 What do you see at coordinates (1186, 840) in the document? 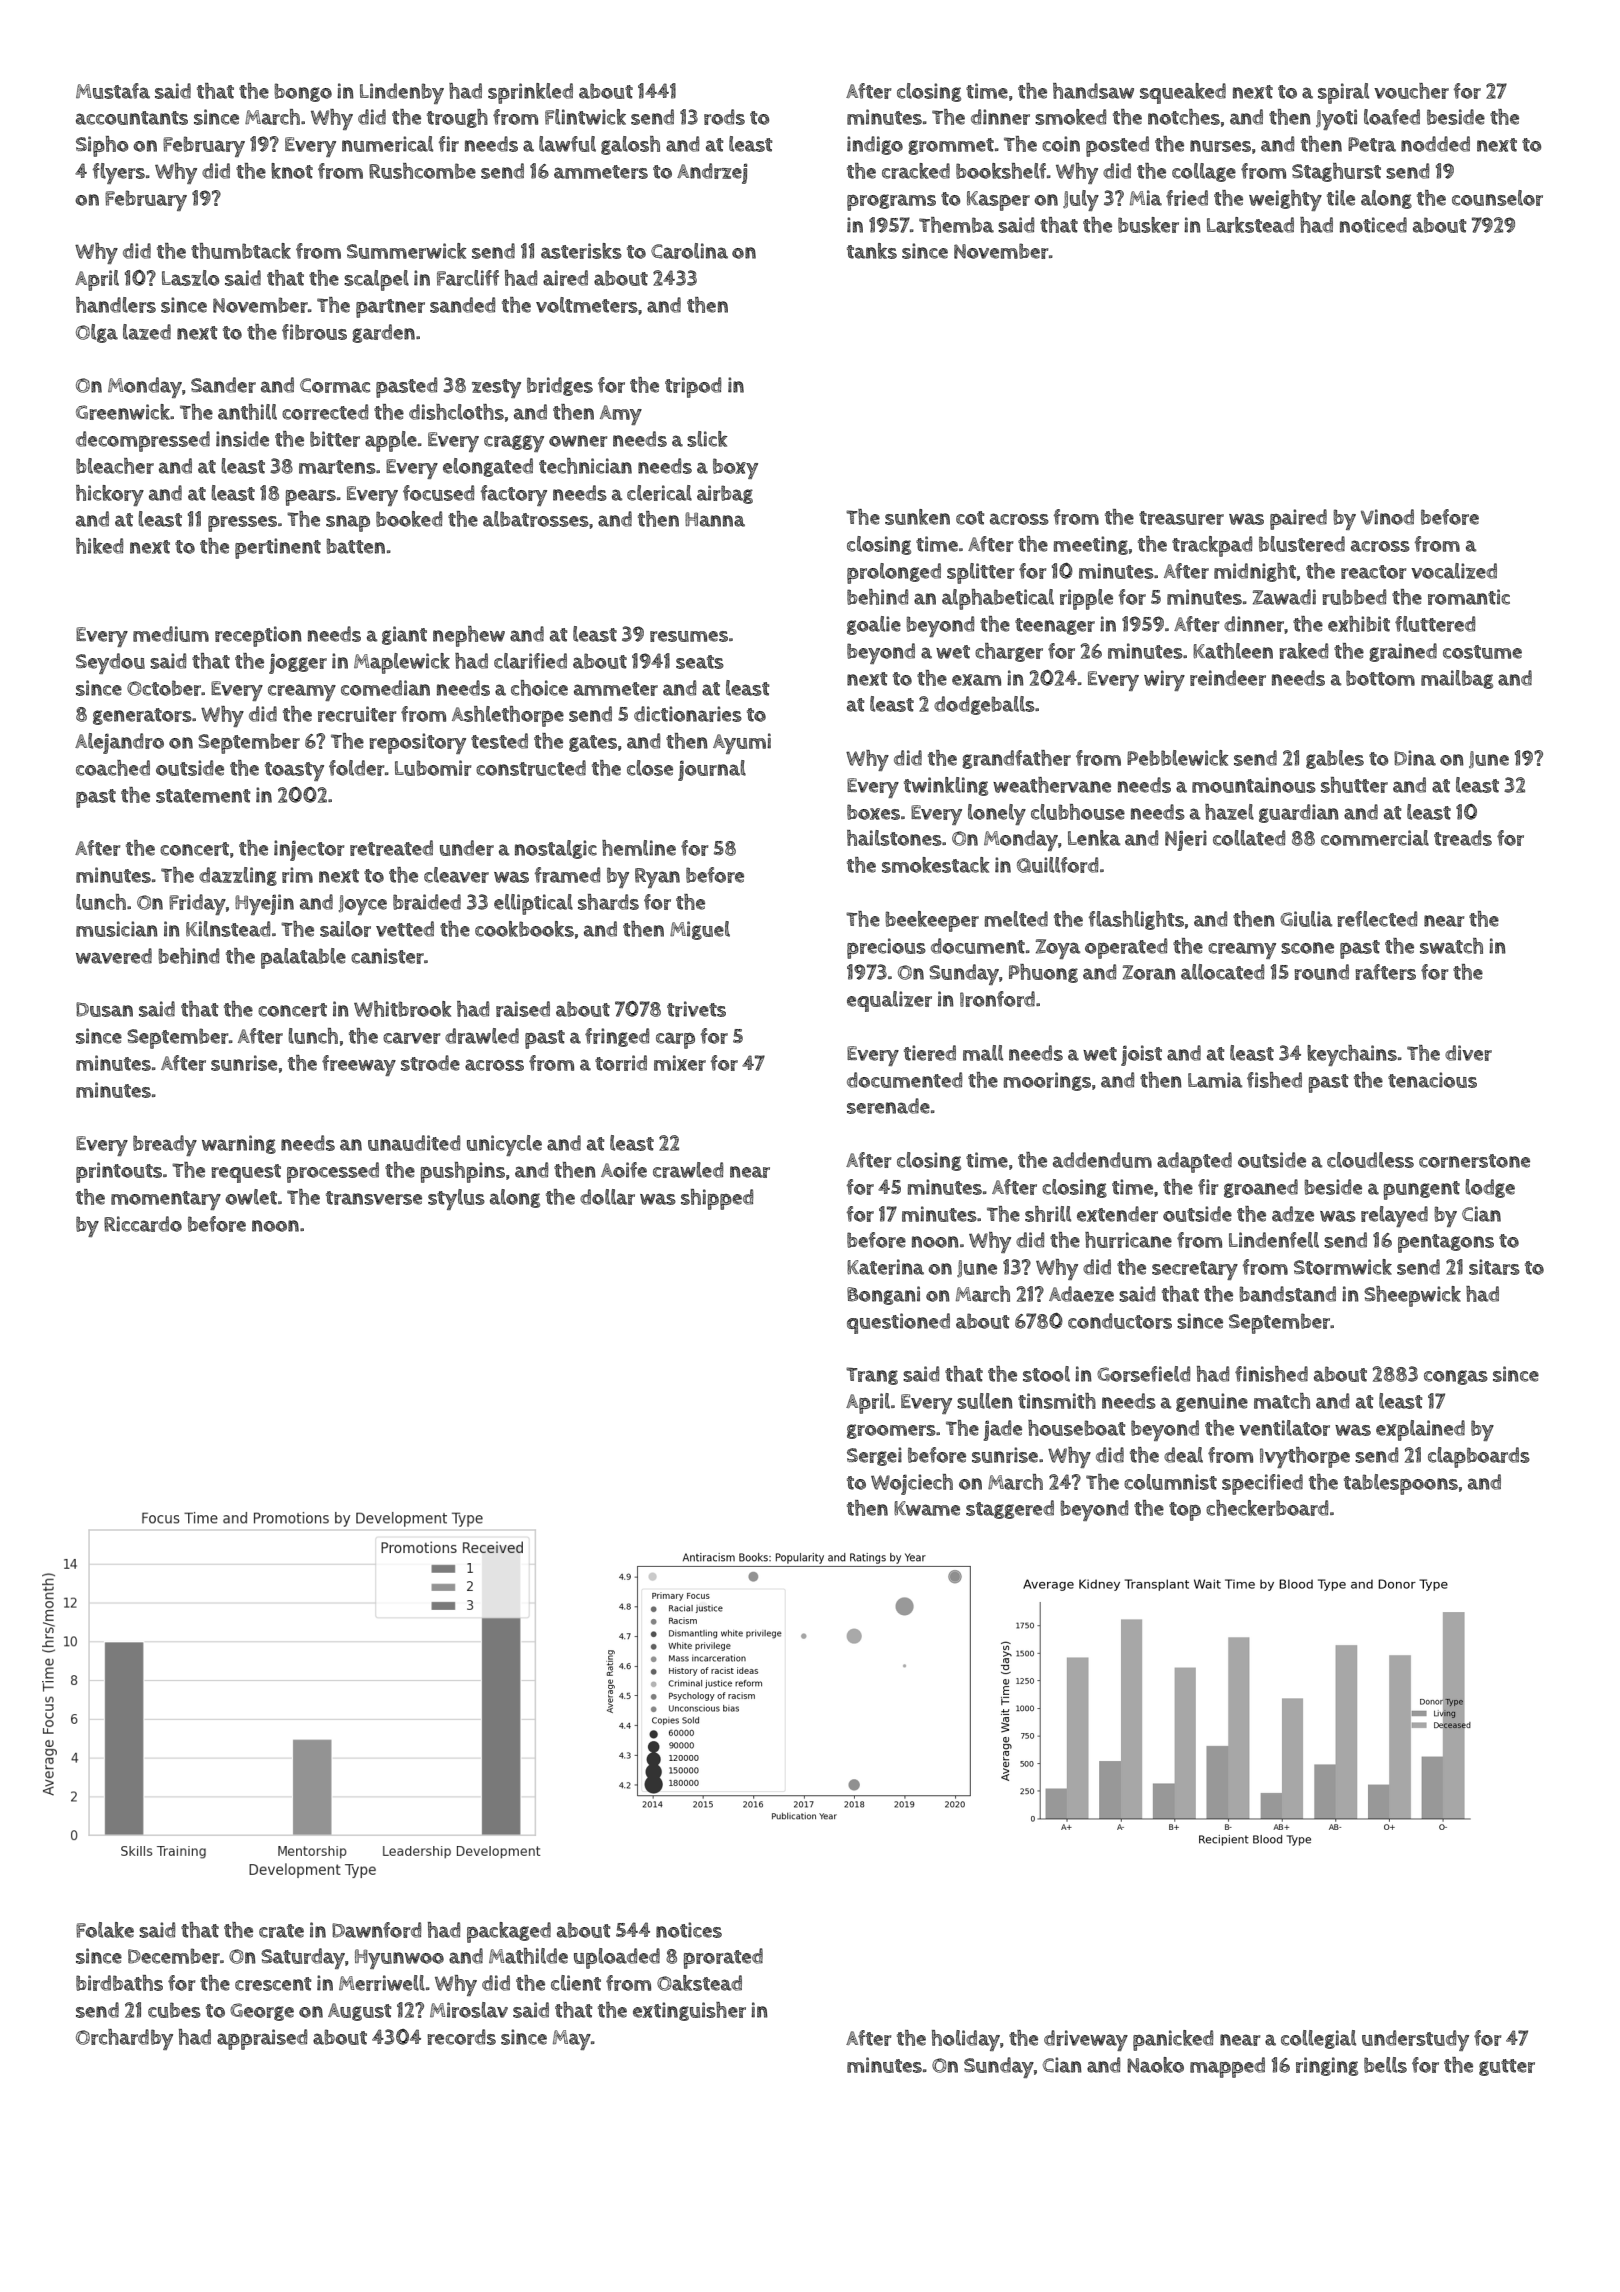
I see `Njeri` at bounding box center [1186, 840].
